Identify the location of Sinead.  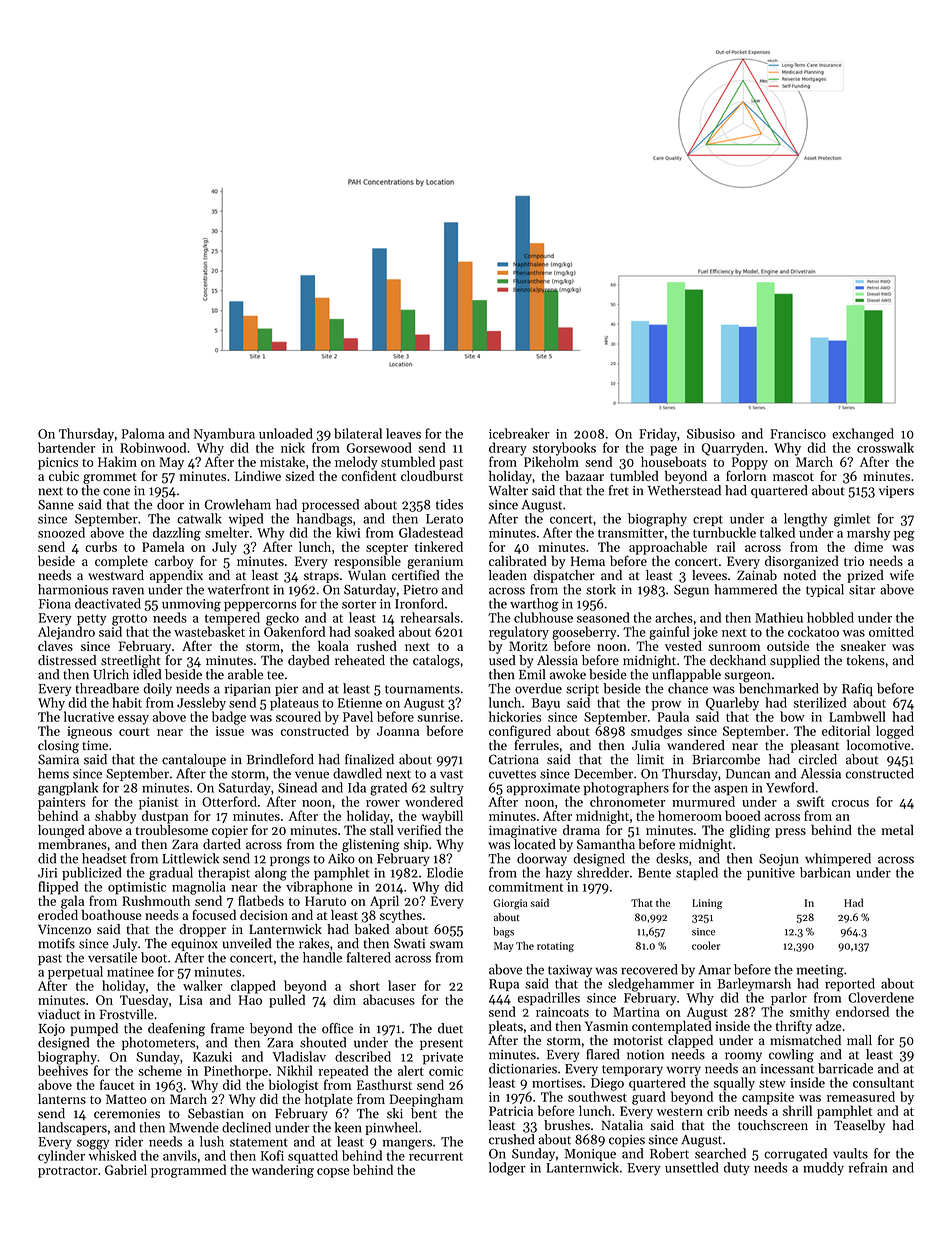
(297, 787).
